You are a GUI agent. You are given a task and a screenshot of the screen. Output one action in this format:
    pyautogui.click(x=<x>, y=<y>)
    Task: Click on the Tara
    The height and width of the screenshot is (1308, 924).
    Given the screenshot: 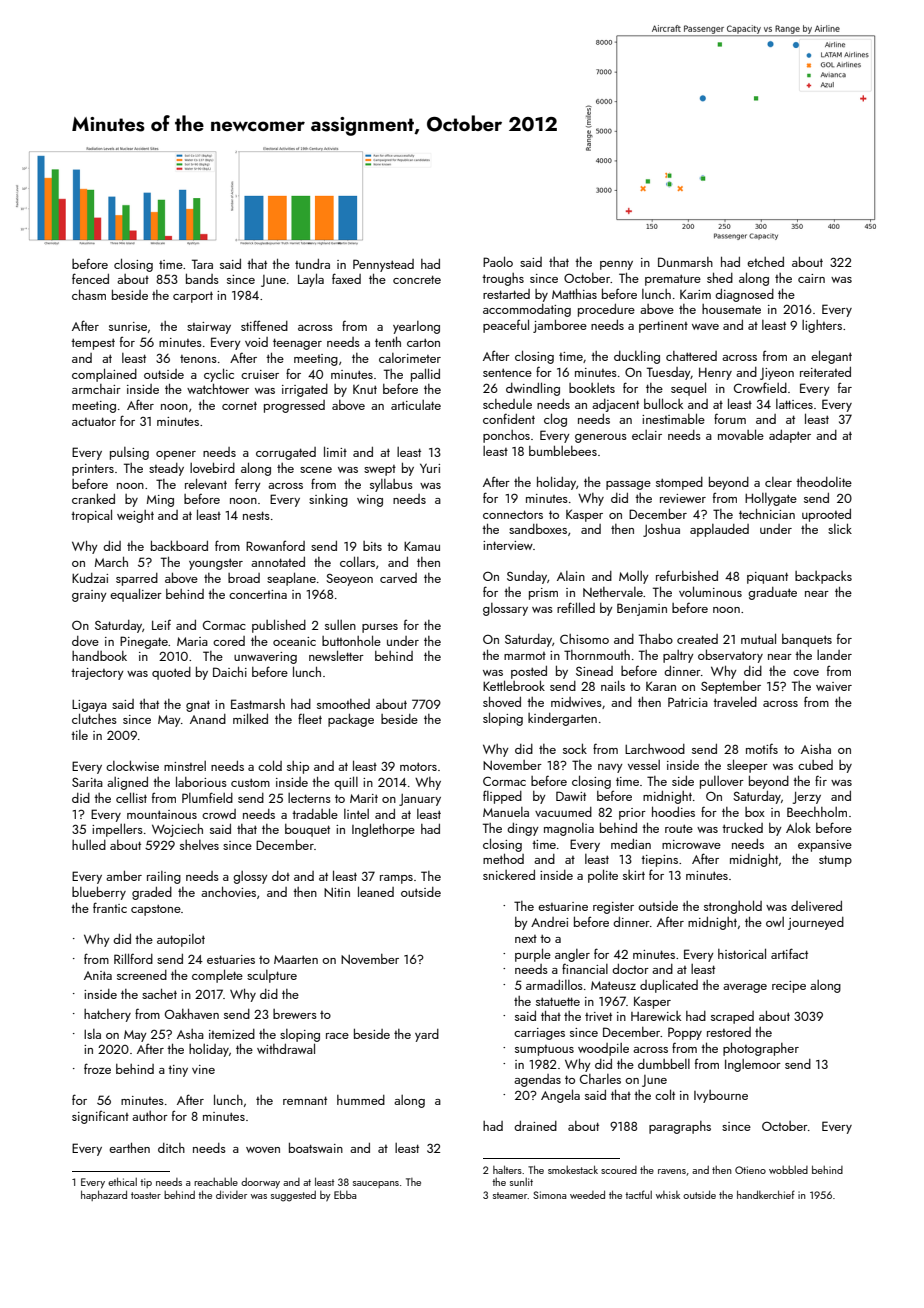 What is the action you would take?
    pyautogui.click(x=202, y=264)
